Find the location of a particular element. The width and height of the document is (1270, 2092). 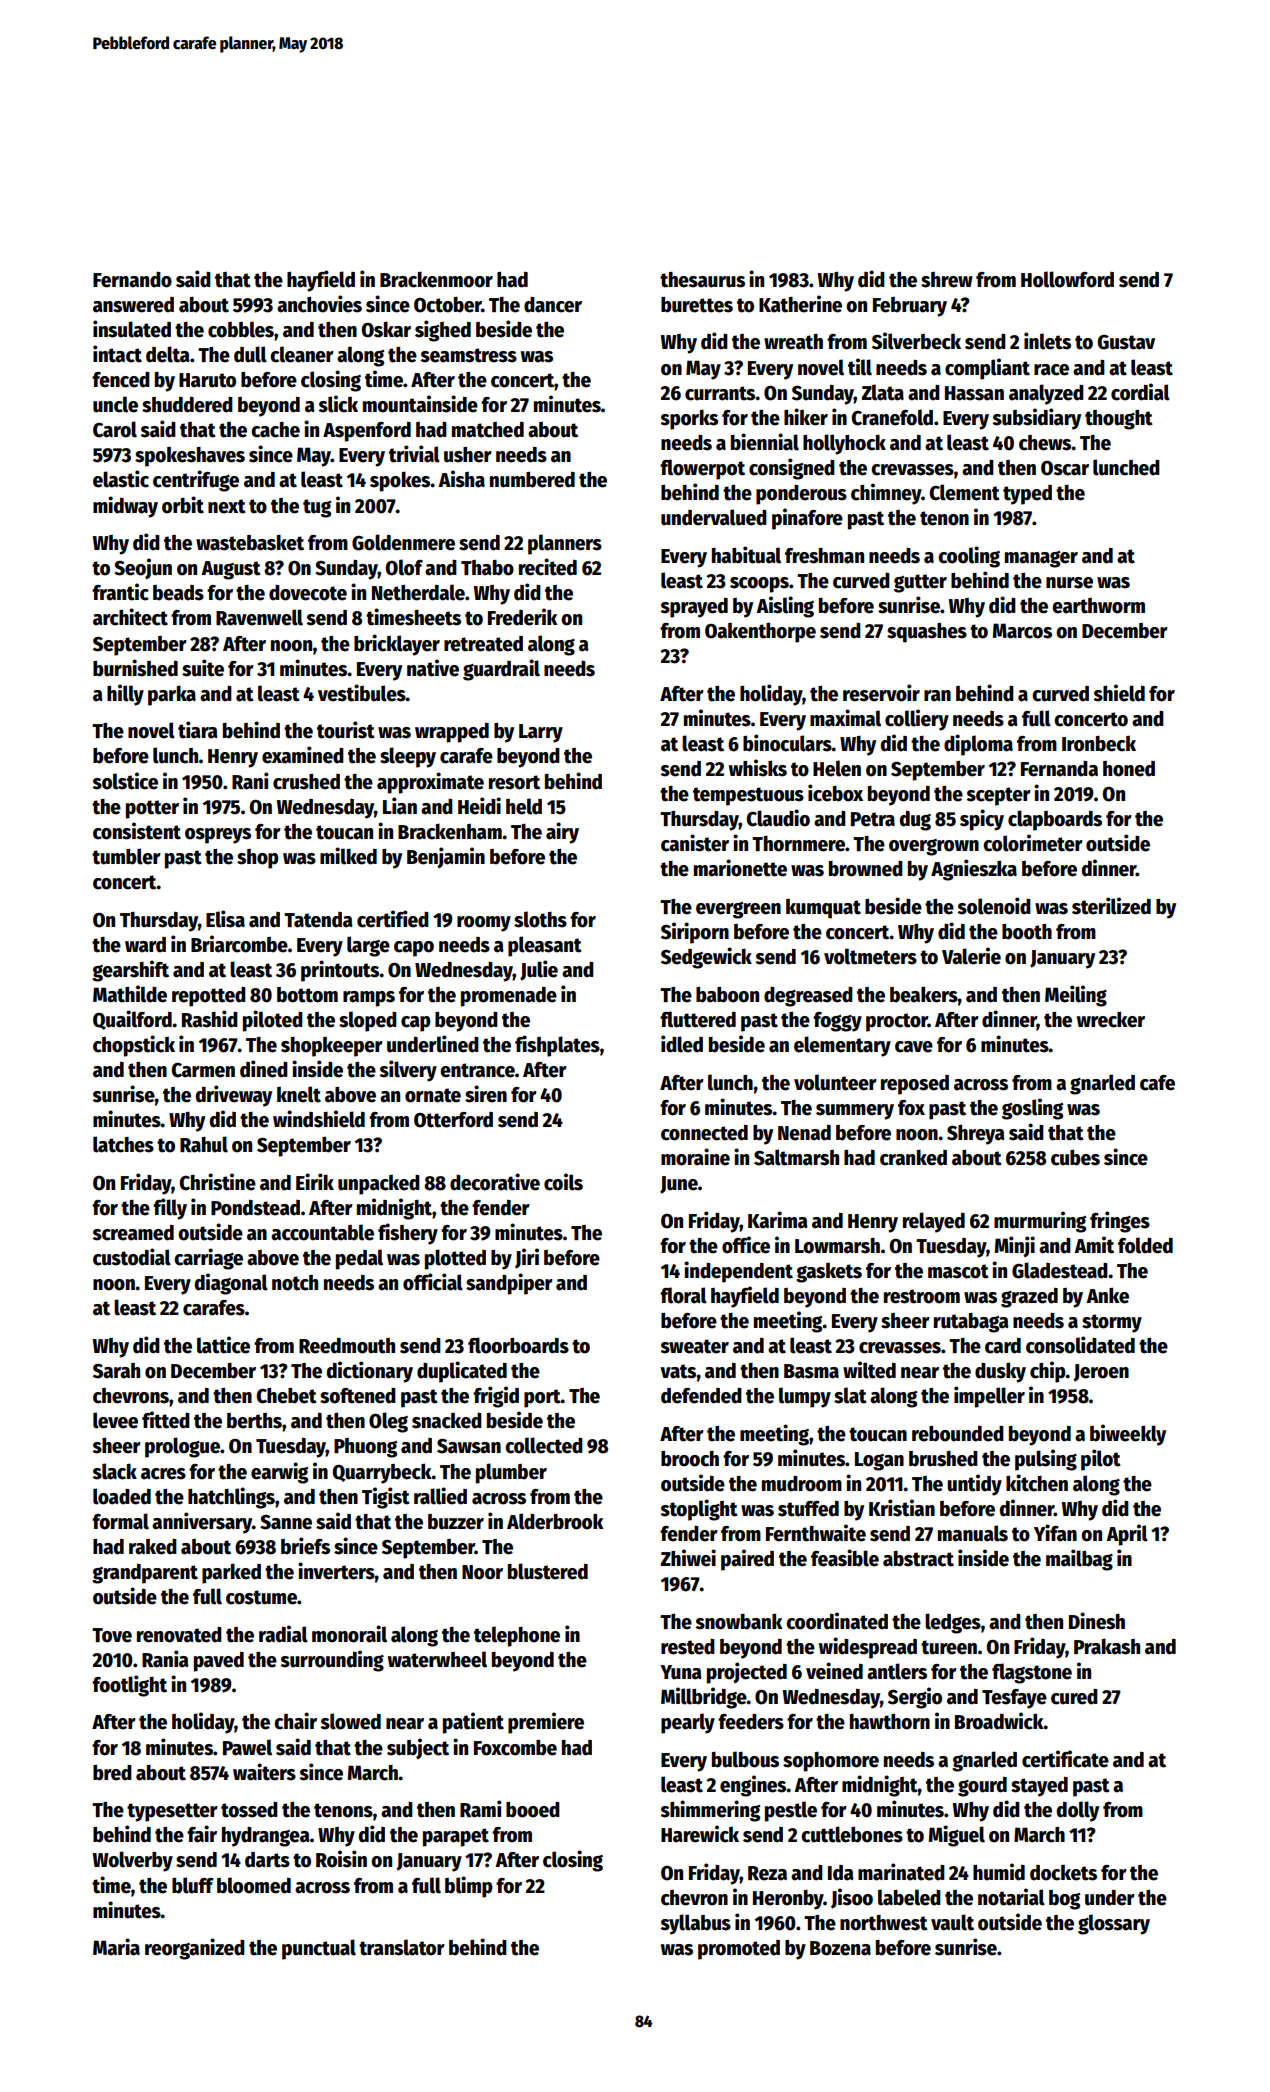

connected is located at coordinates (704, 1133).
